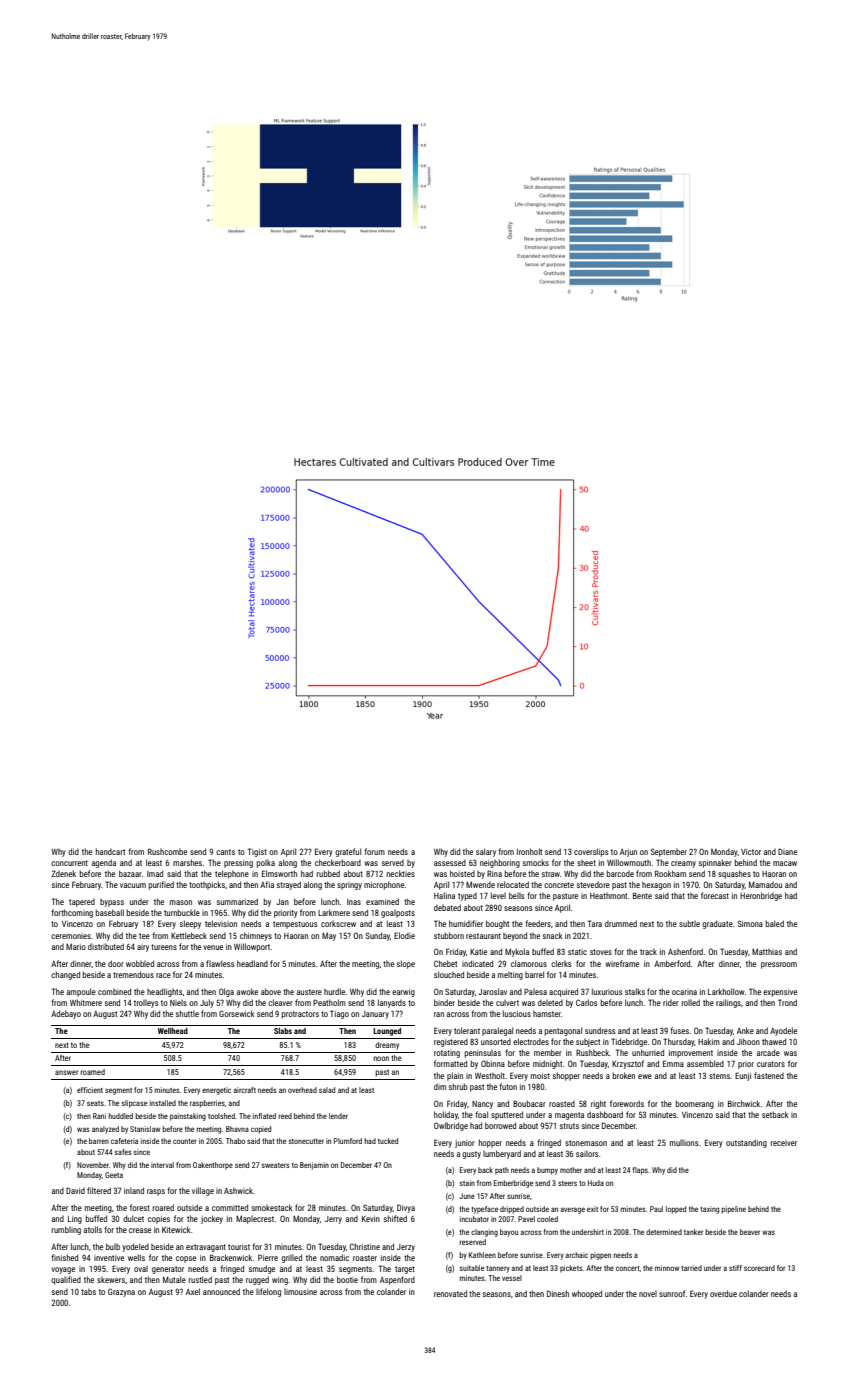 This screenshot has width=849, height=1400. I want to click on spinnaker, so click(715, 863).
